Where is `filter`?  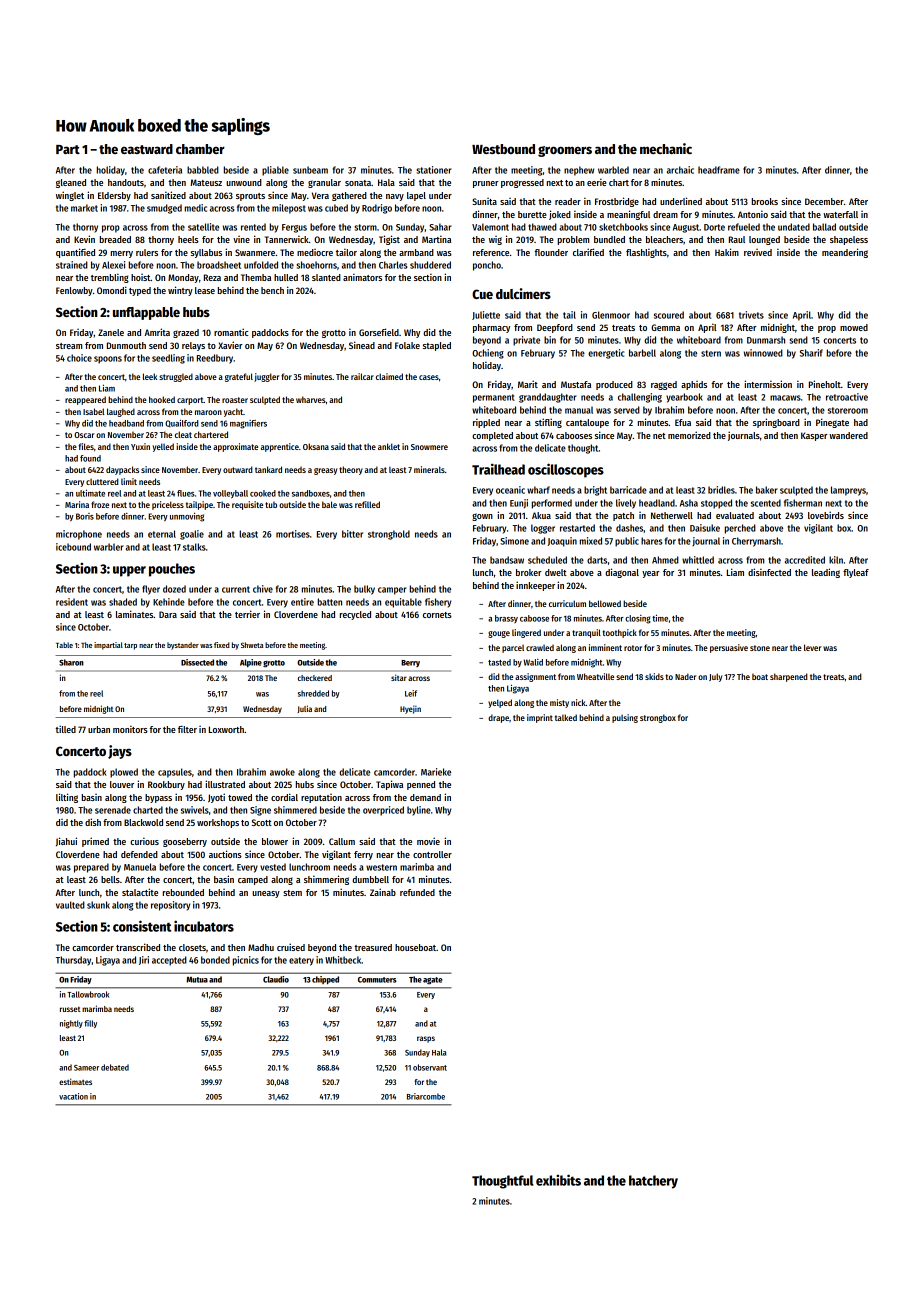 filter is located at coordinates (187, 729).
